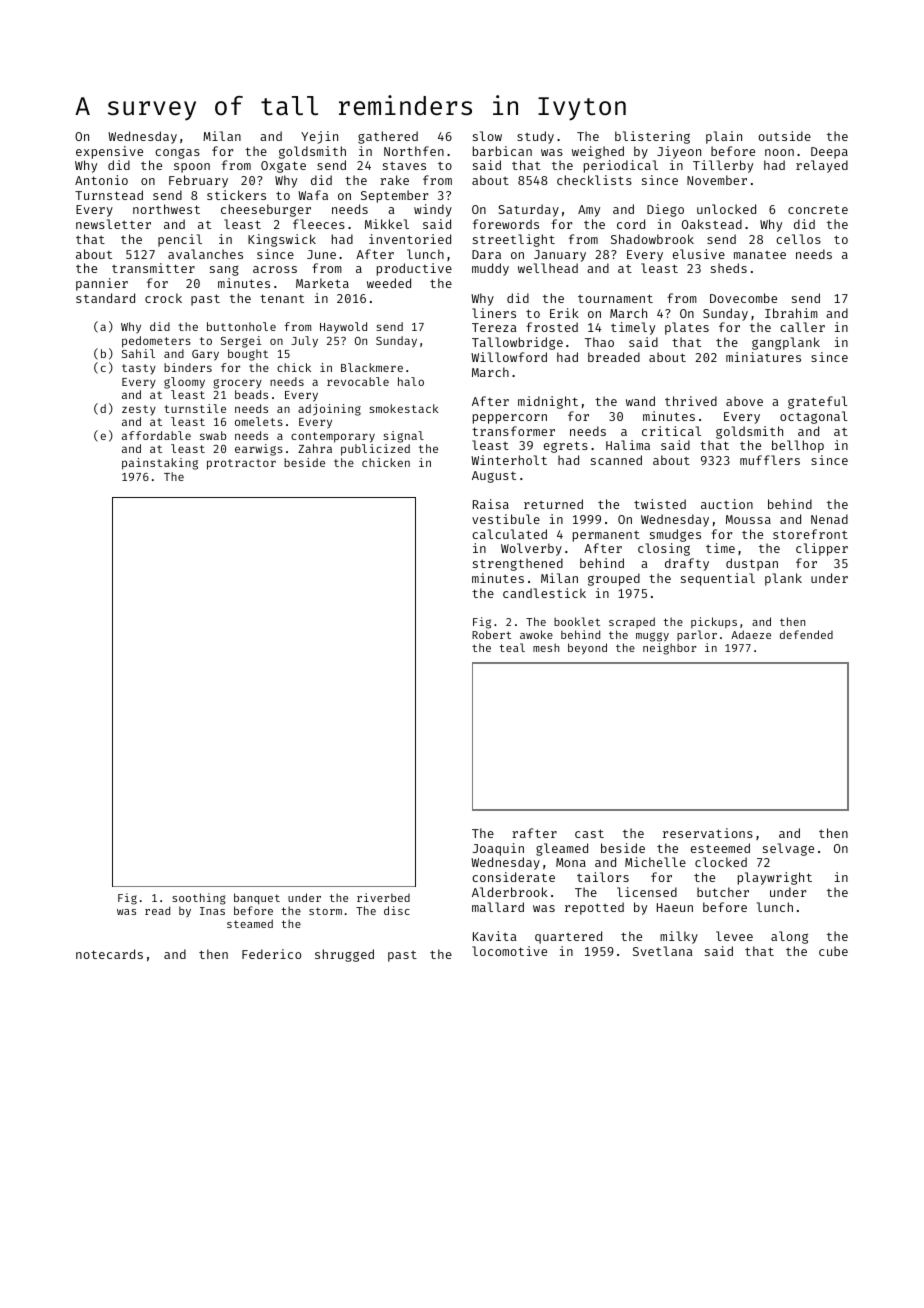 Image resolution: width=924 pixels, height=1308 pixels. Describe the element at coordinates (257, 899) in the screenshot. I see `banquet` at that location.
